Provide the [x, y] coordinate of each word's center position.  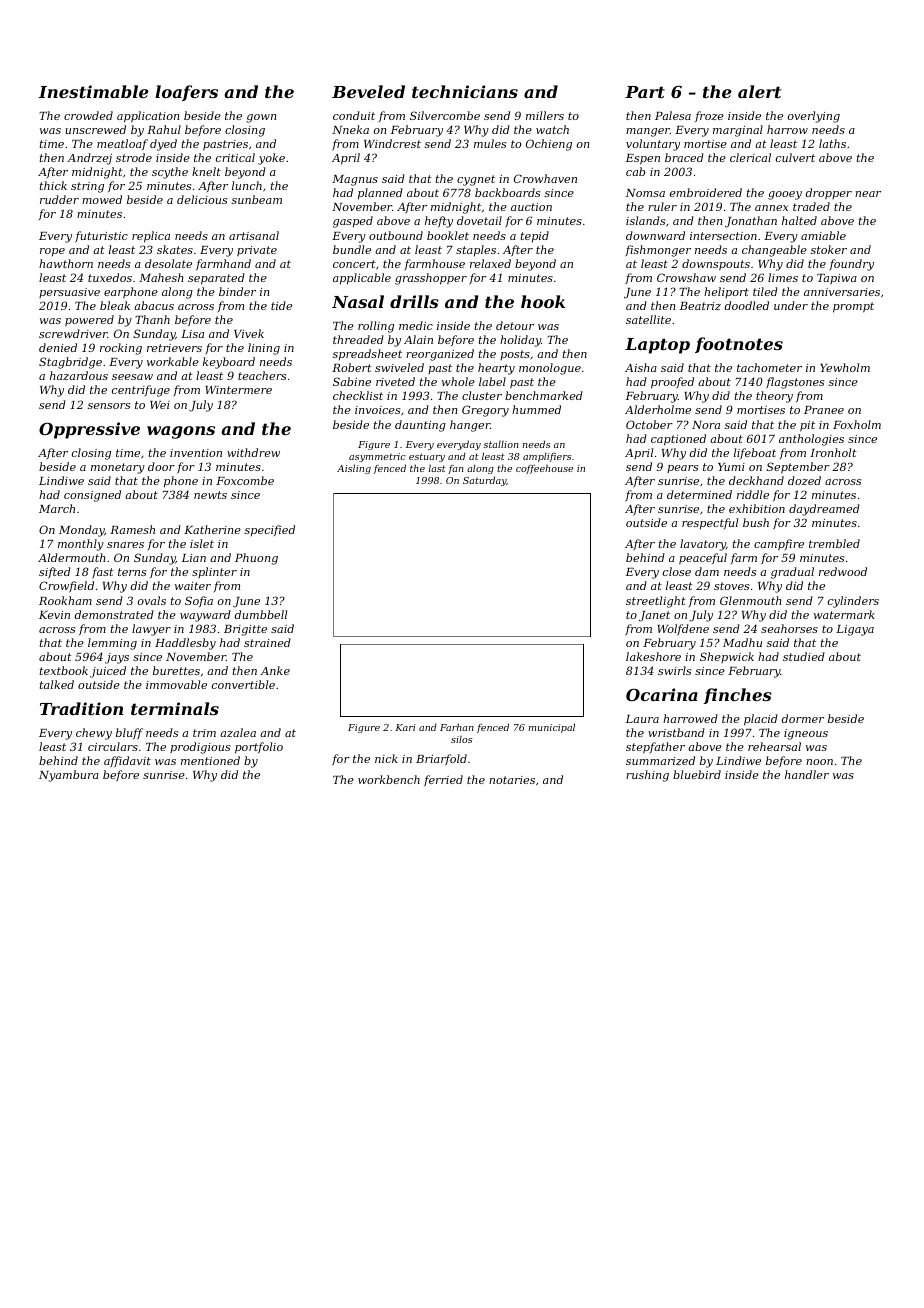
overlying [814, 117]
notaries [512, 780]
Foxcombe [245, 480]
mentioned [210, 760]
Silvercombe [445, 115]
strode [134, 157]
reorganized [440, 355]
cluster [482, 395]
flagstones [795, 383]
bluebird [697, 774]
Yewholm [845, 367]
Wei [160, 405]
